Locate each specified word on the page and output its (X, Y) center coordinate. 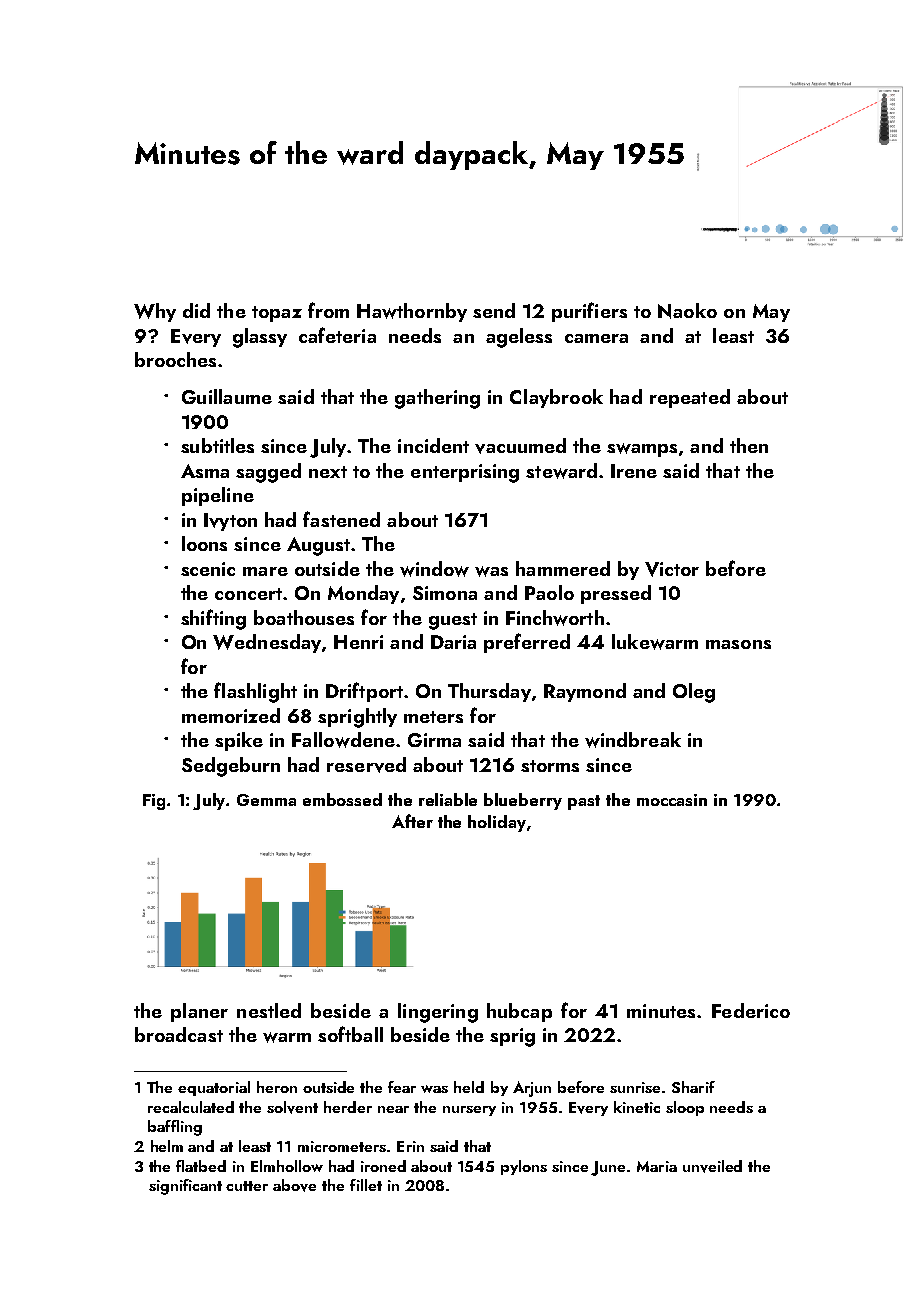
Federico (751, 1010)
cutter (247, 1186)
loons (204, 543)
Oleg (694, 693)
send (494, 310)
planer (199, 1012)
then (749, 445)
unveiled (712, 1166)
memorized (231, 715)
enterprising (465, 473)
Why (155, 312)
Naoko (687, 311)
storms (550, 766)
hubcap (519, 1012)
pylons (524, 1167)
